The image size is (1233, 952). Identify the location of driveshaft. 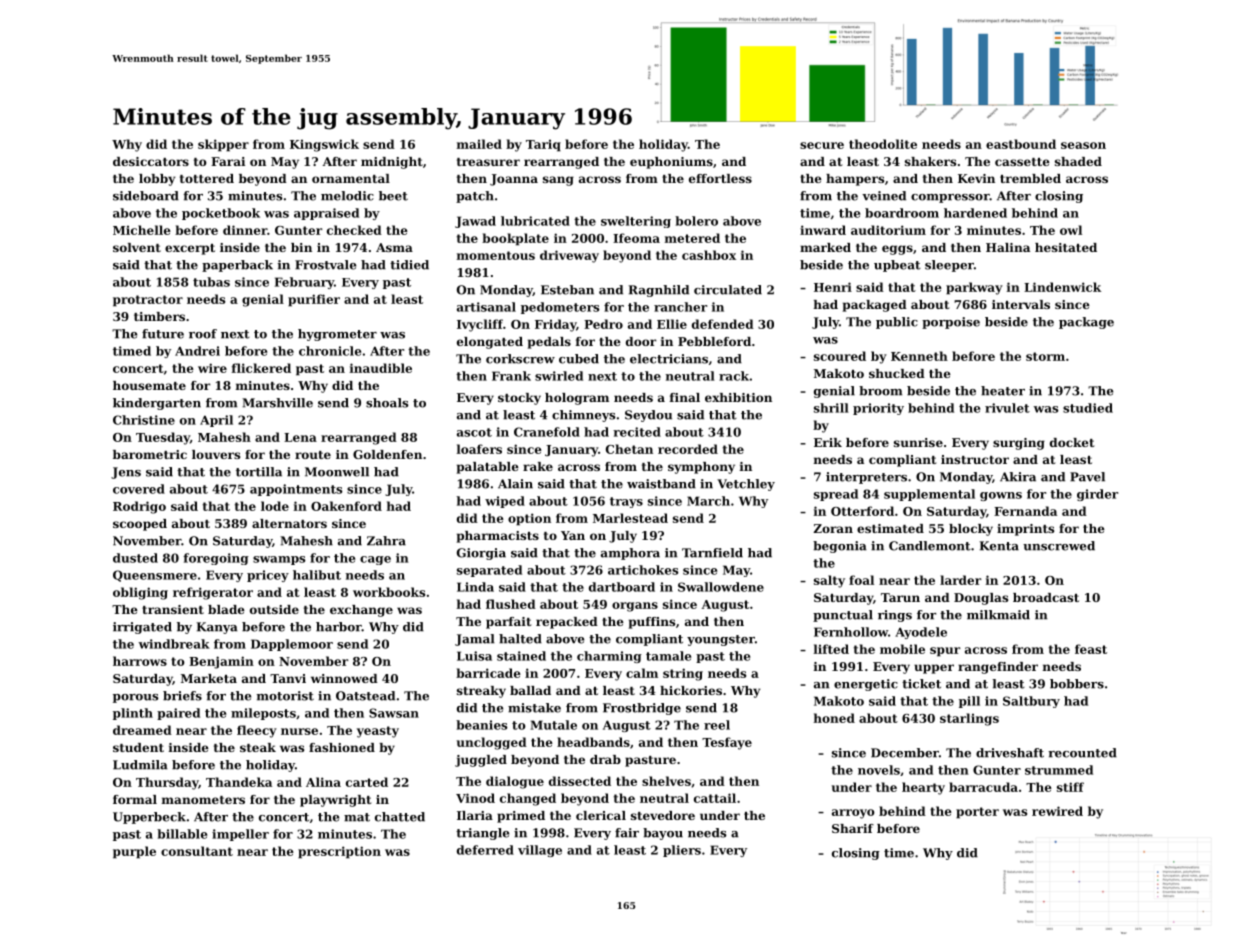
(1010, 753).
